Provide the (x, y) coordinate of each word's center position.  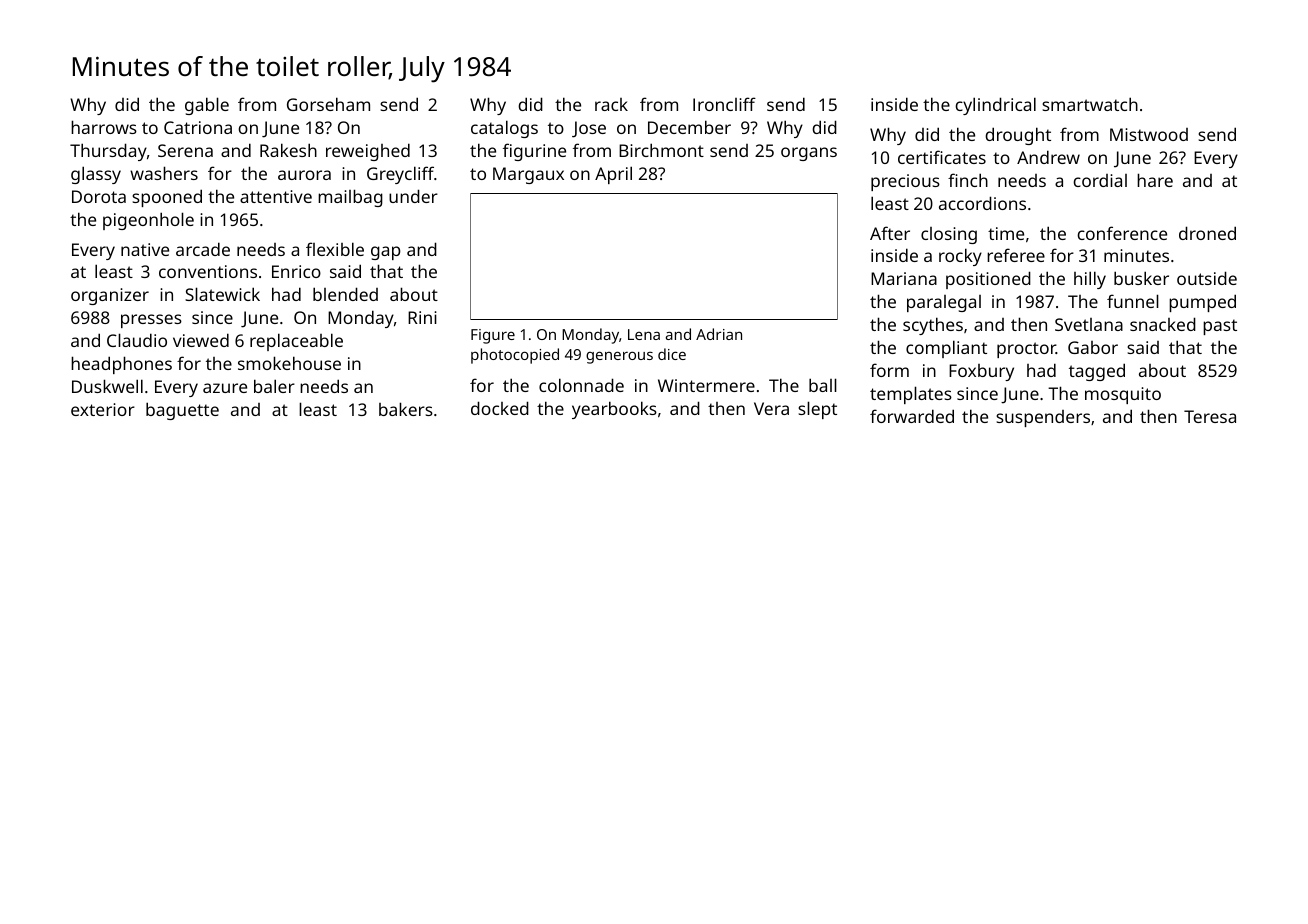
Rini (422, 317)
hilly (1090, 280)
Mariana (904, 278)
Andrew (1048, 157)
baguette (182, 411)
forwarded (912, 416)
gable (207, 106)
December (689, 127)
